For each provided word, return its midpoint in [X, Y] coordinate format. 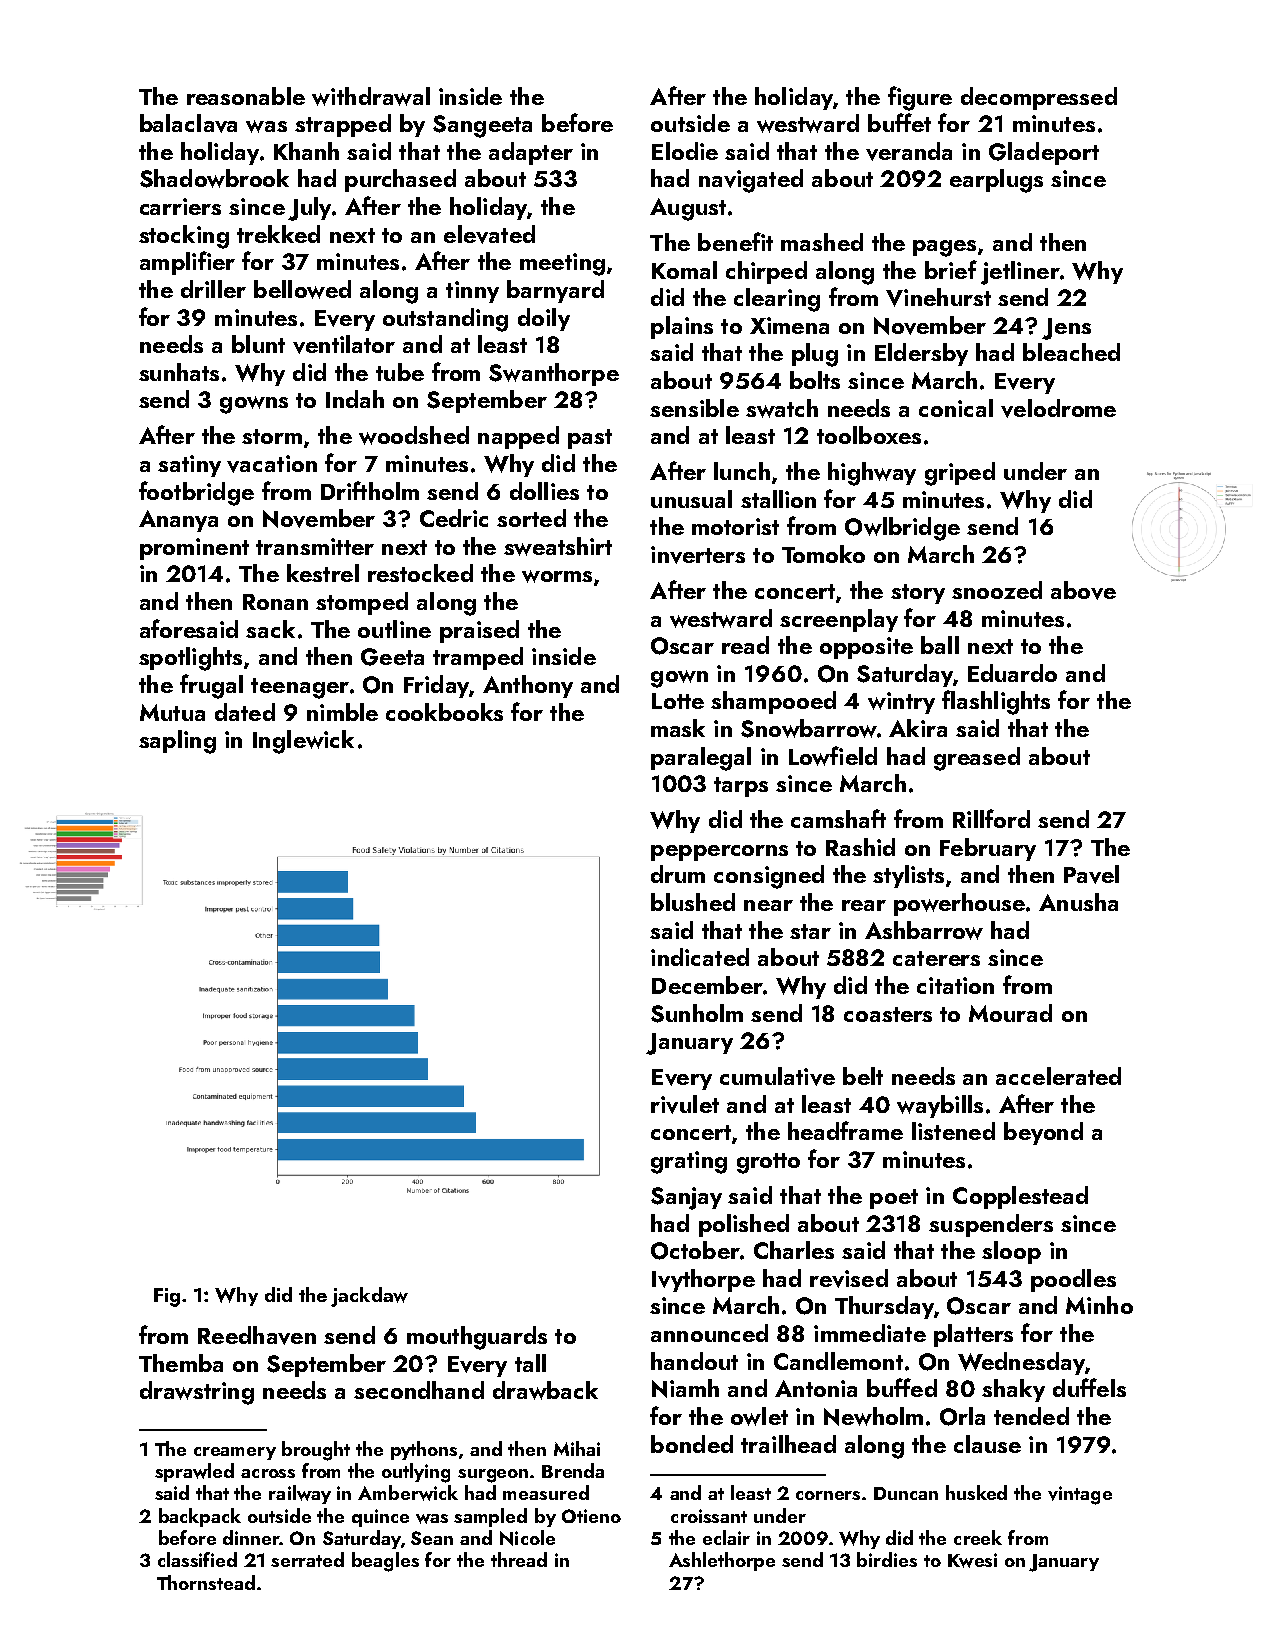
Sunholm [697, 1013]
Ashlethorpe [722, 1561]
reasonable [246, 96]
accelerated [1058, 1076]
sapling [177, 742]
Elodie [685, 151]
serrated [307, 1559]
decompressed [1039, 98]
